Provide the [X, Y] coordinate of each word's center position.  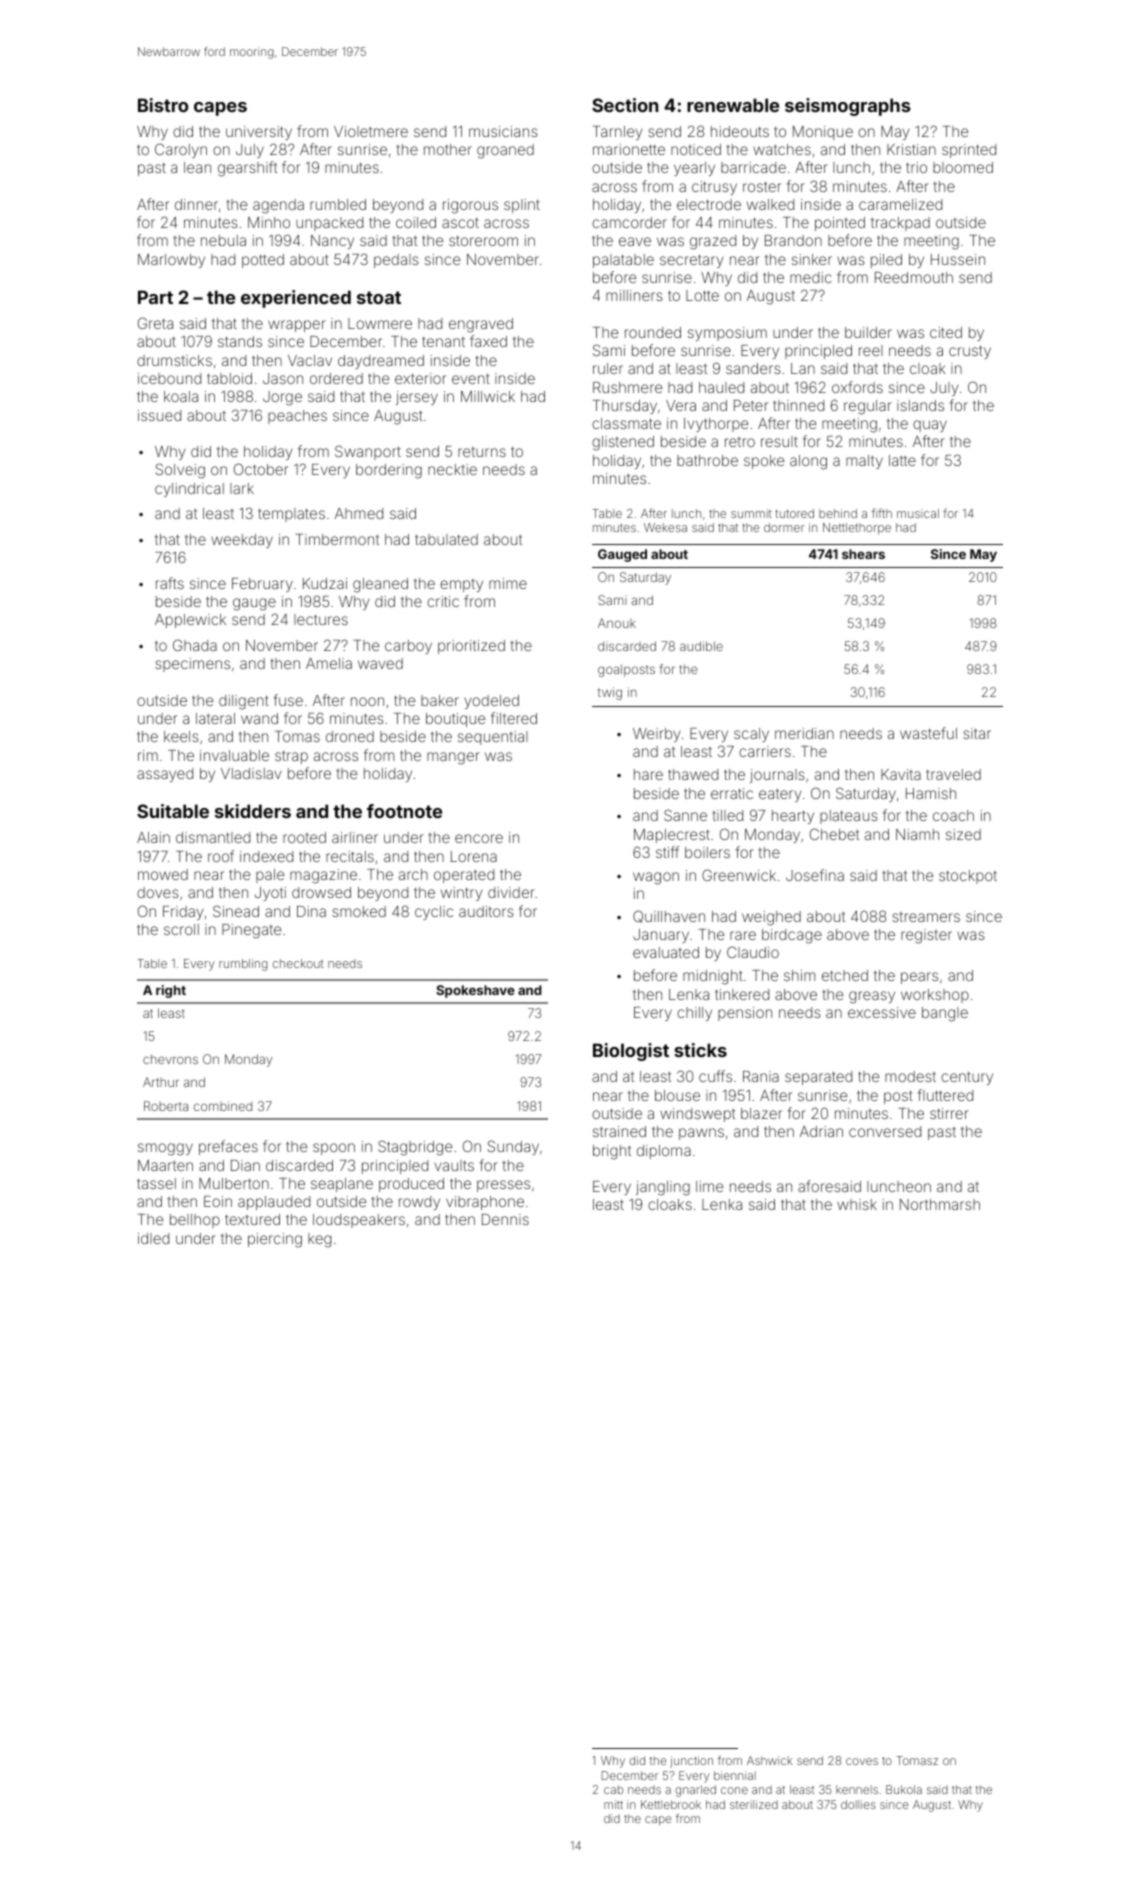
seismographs [848, 107]
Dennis [505, 1219]
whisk [857, 1204]
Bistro [163, 105]
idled [153, 1238]
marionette [629, 149]
